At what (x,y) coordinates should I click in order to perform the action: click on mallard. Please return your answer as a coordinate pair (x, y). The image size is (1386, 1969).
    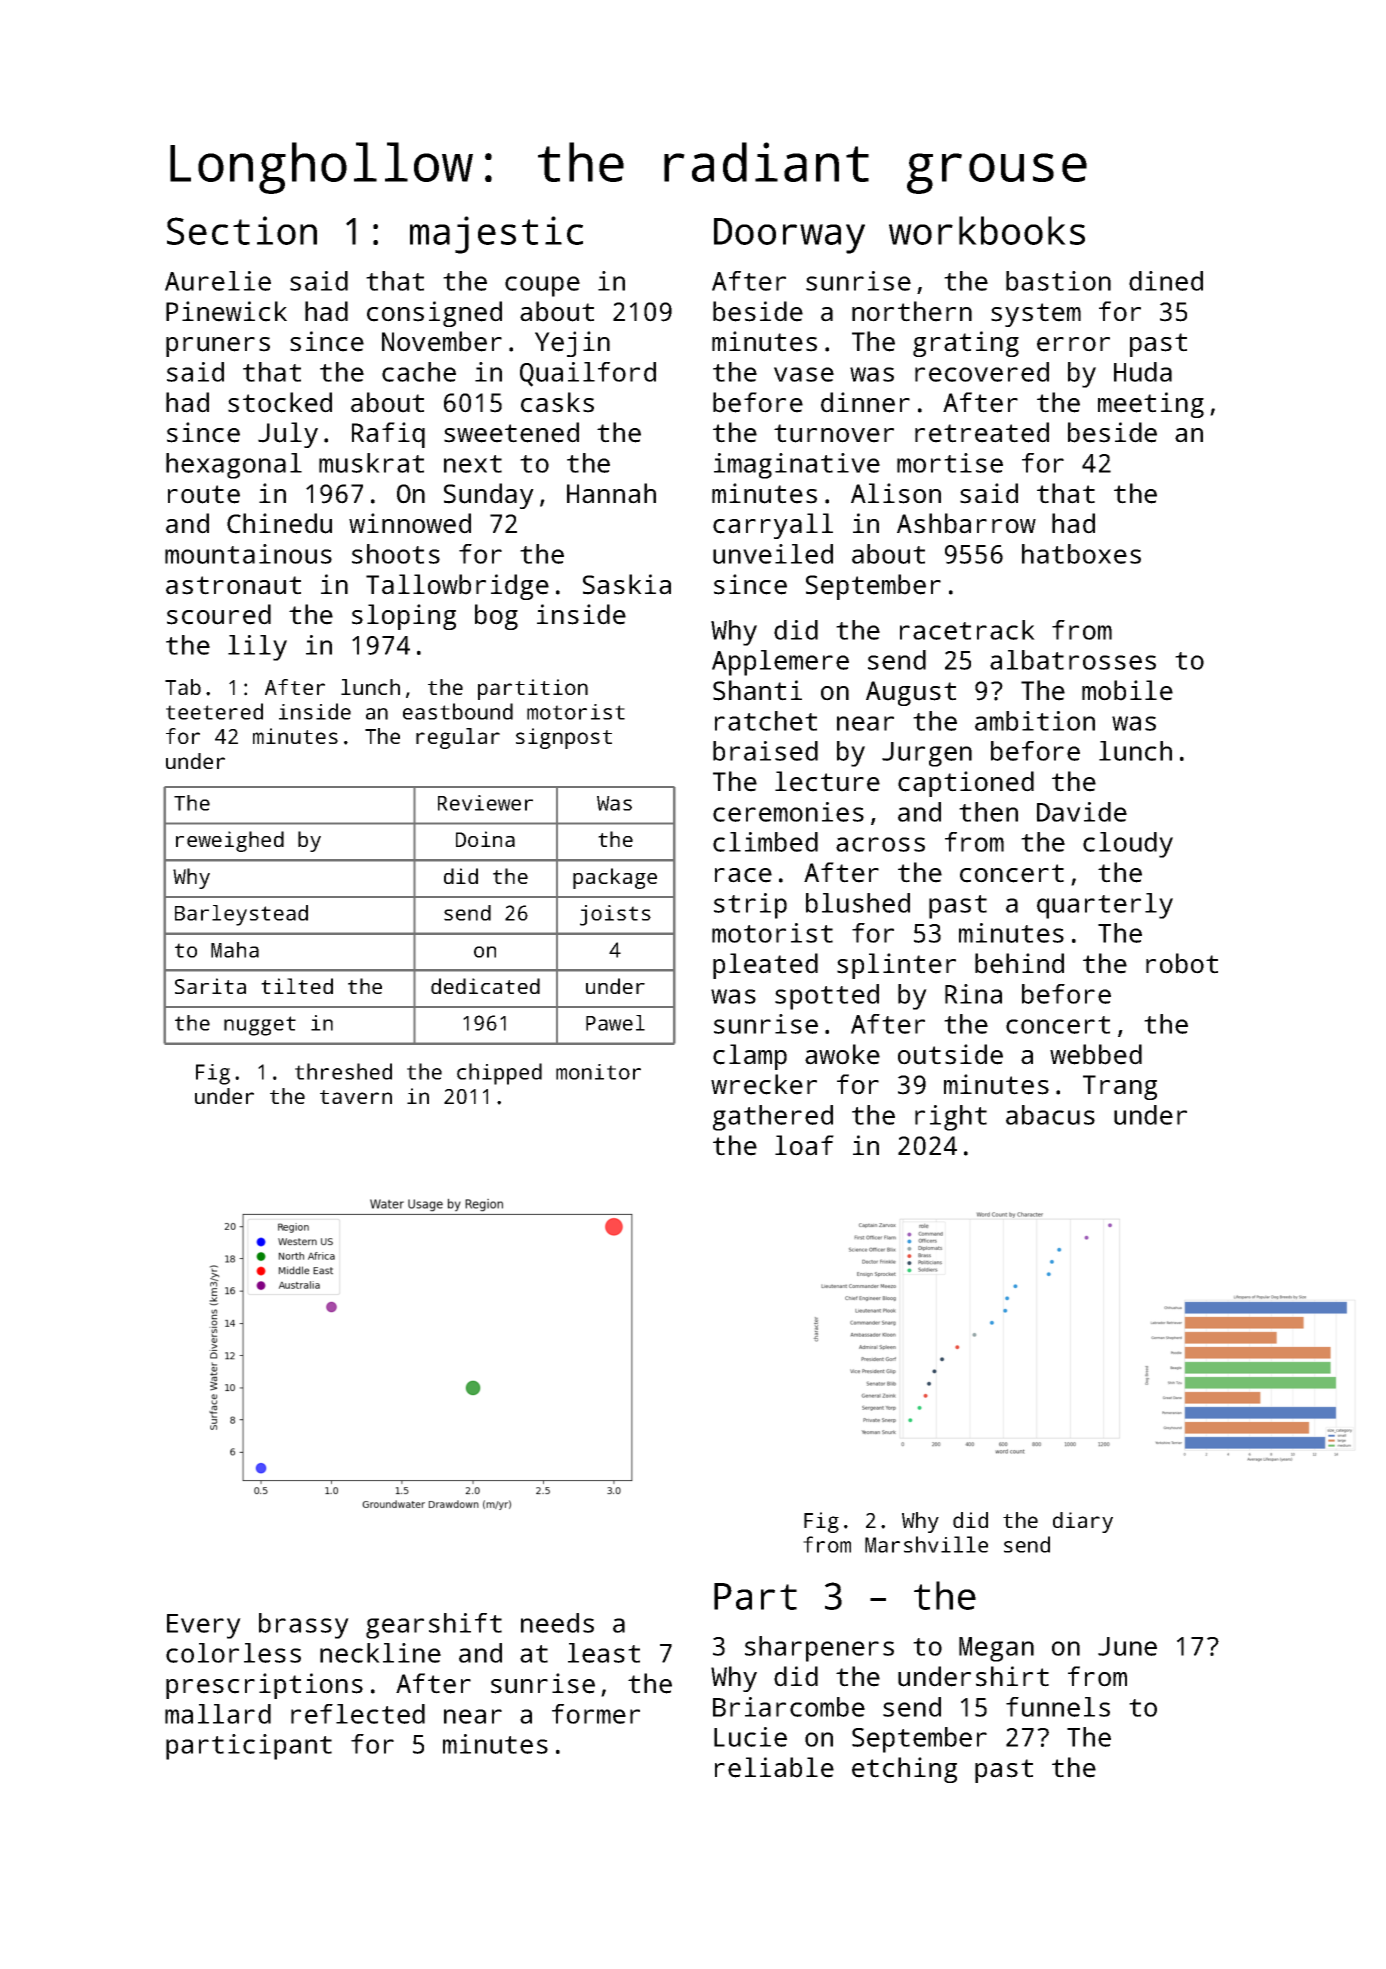
    Looking at the image, I should click on (218, 1714).
